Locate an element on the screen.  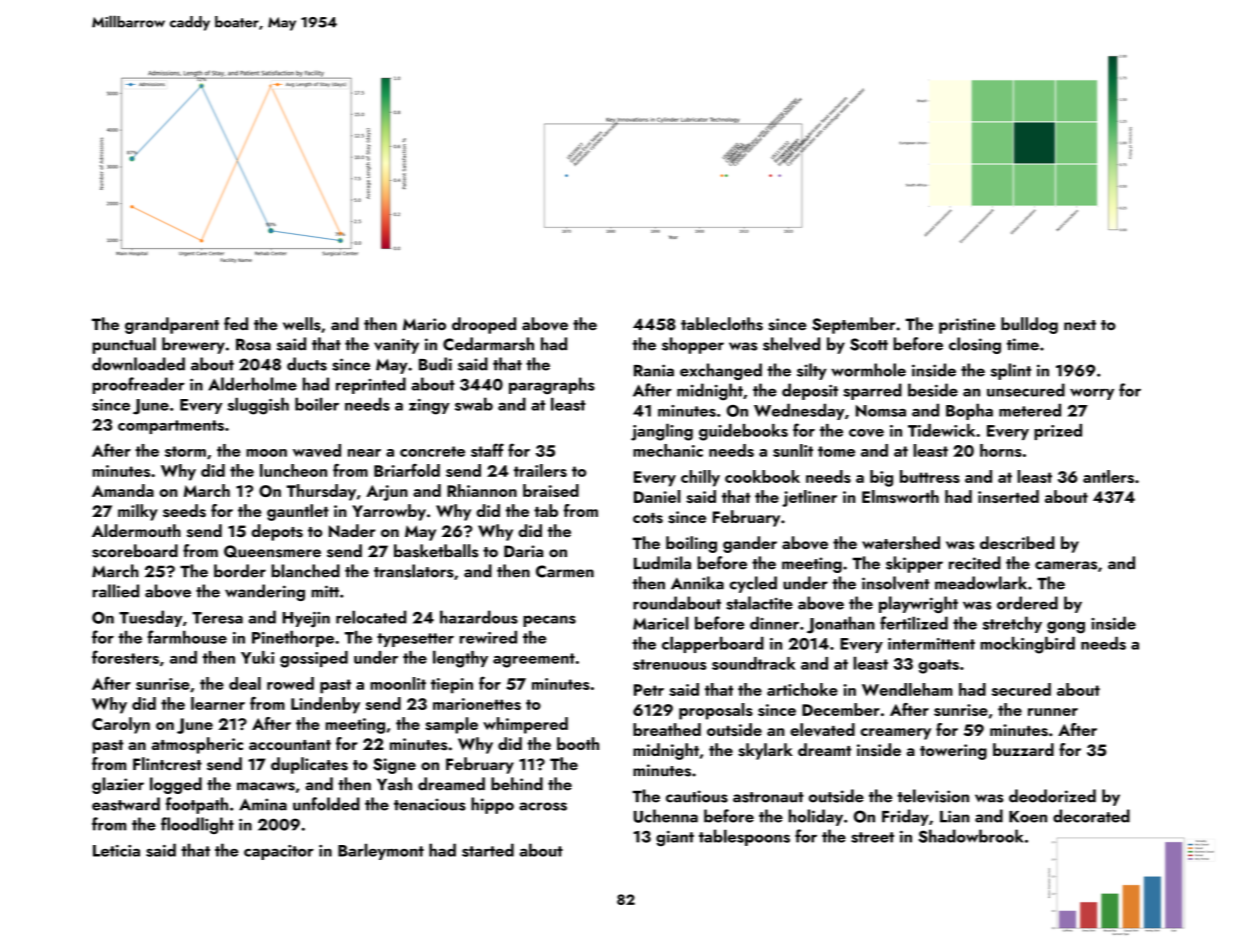
Barleymont is located at coordinates (381, 851).
